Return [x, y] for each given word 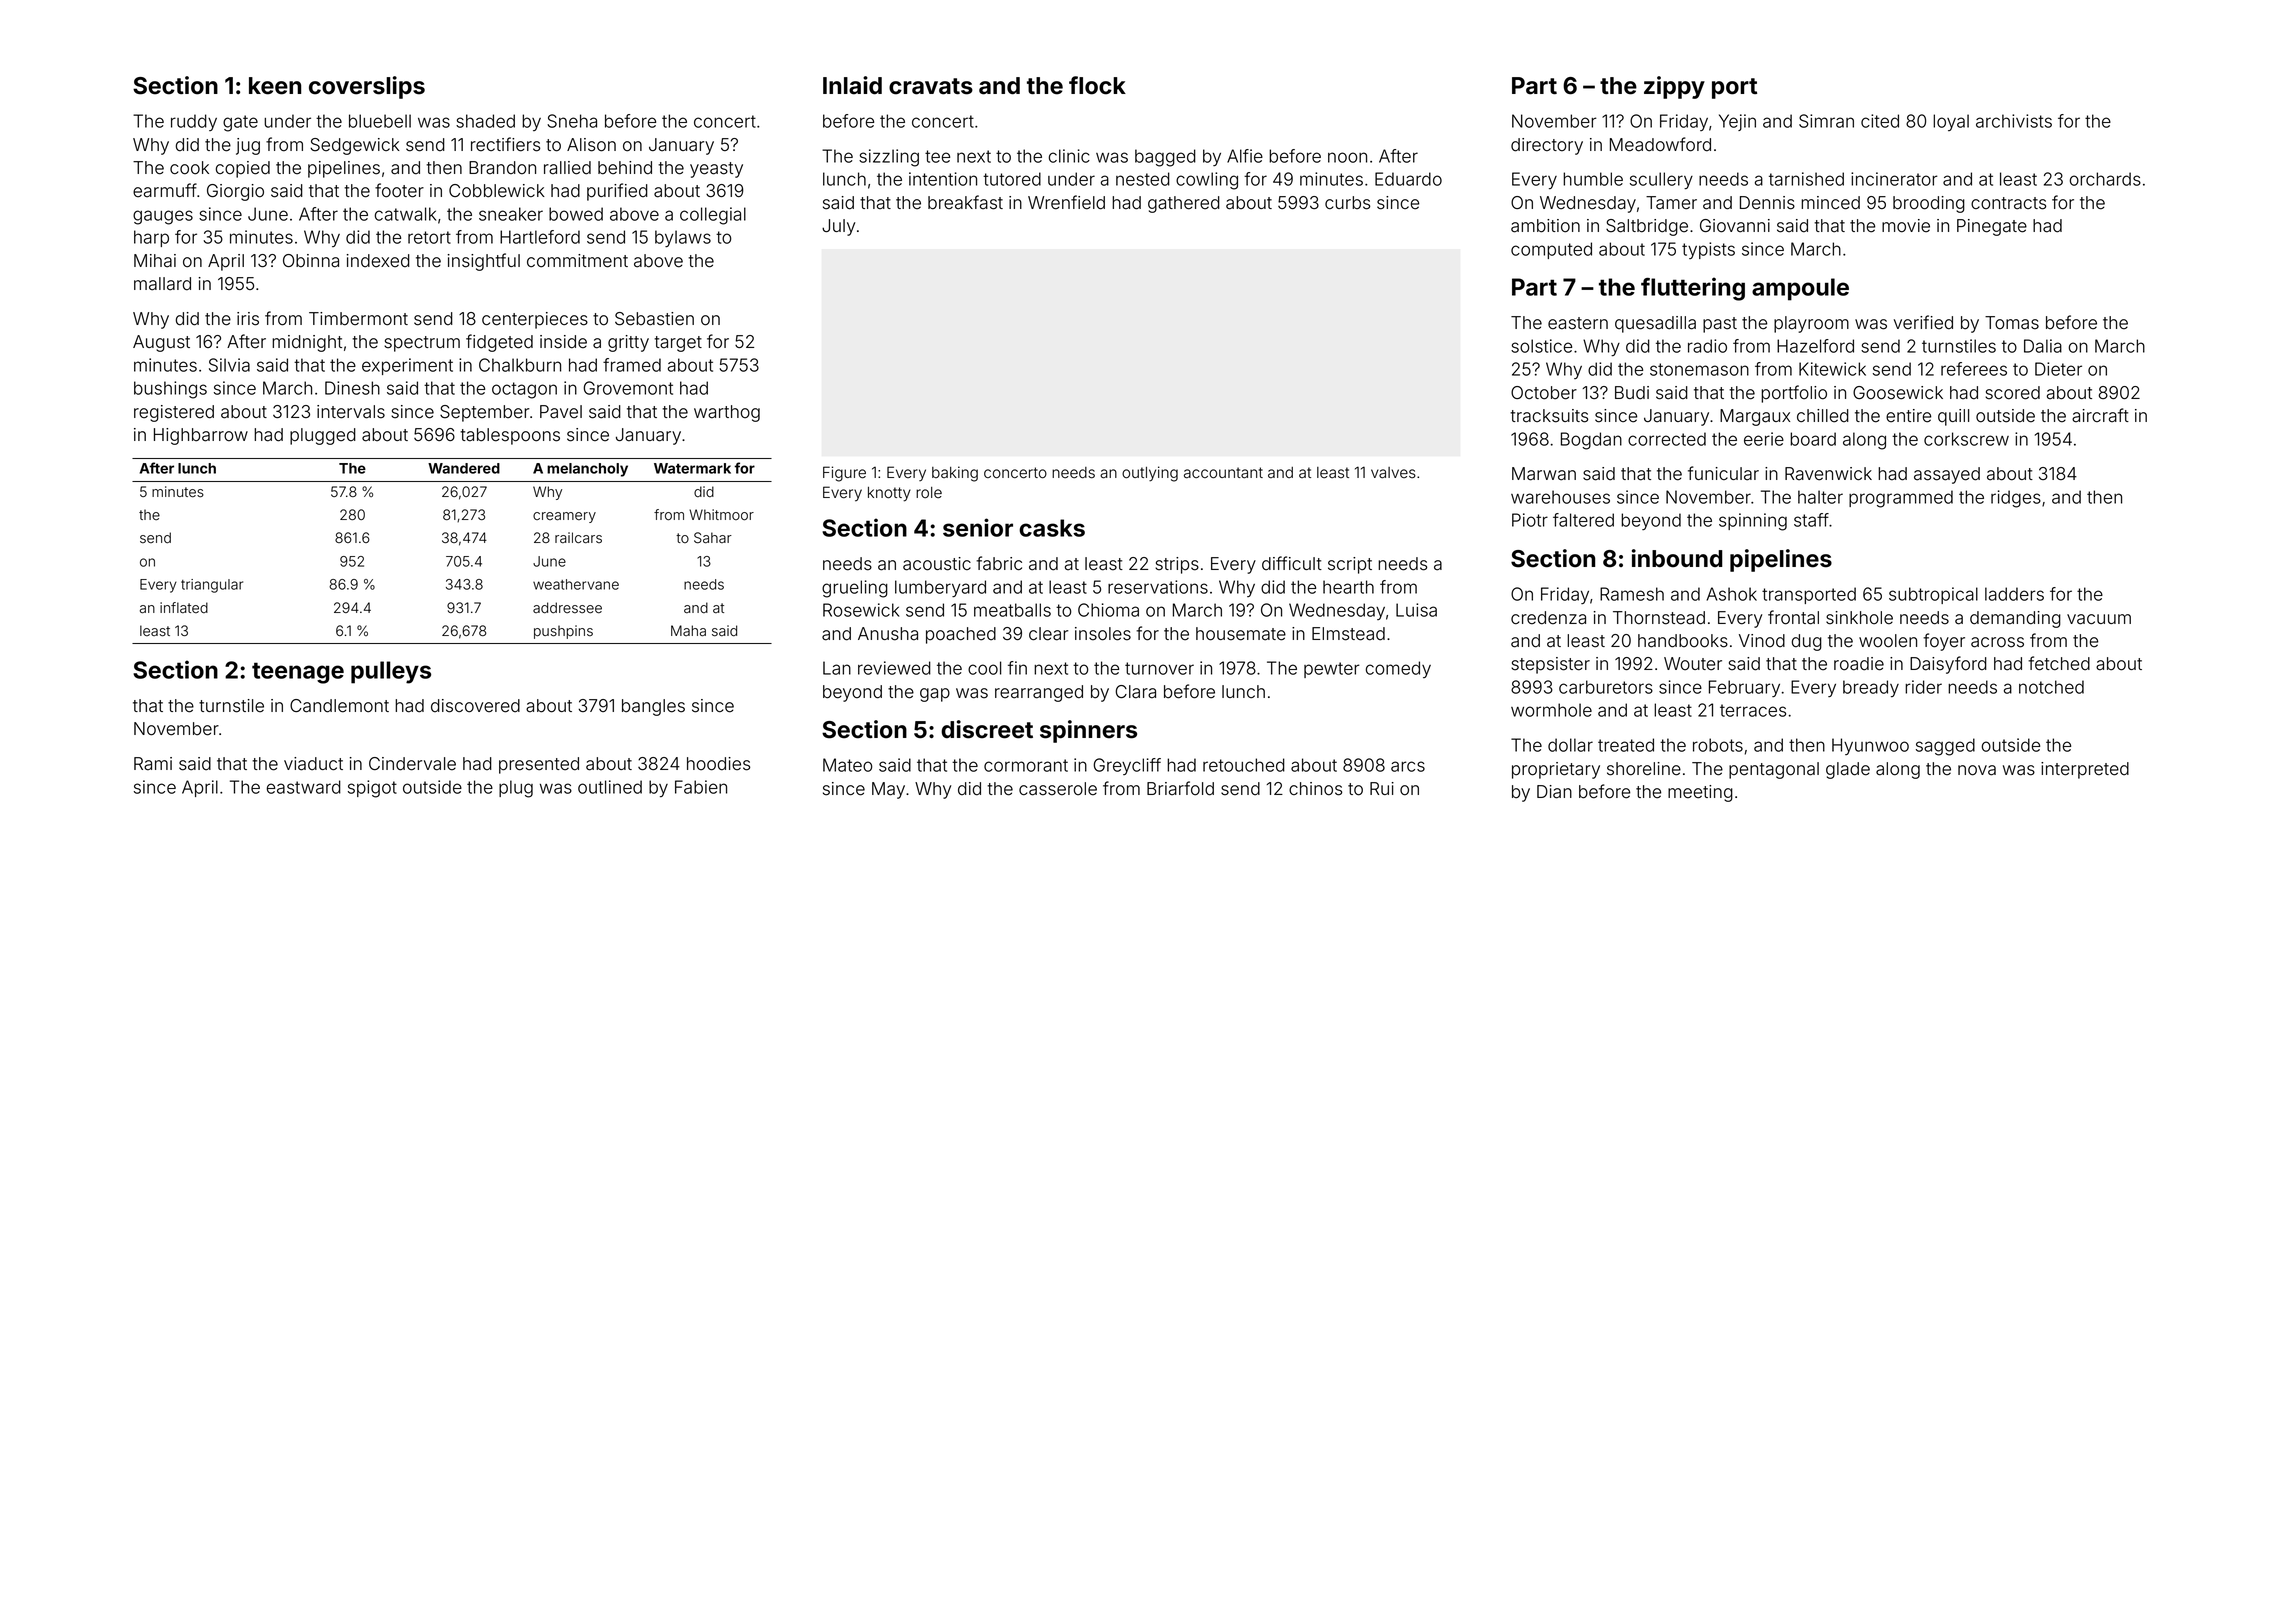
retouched [1244, 765]
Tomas [2012, 323]
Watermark [692, 468]
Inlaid [852, 85]
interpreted [2085, 770]
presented [539, 765]
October [1544, 393]
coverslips [367, 87]
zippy [1674, 87]
